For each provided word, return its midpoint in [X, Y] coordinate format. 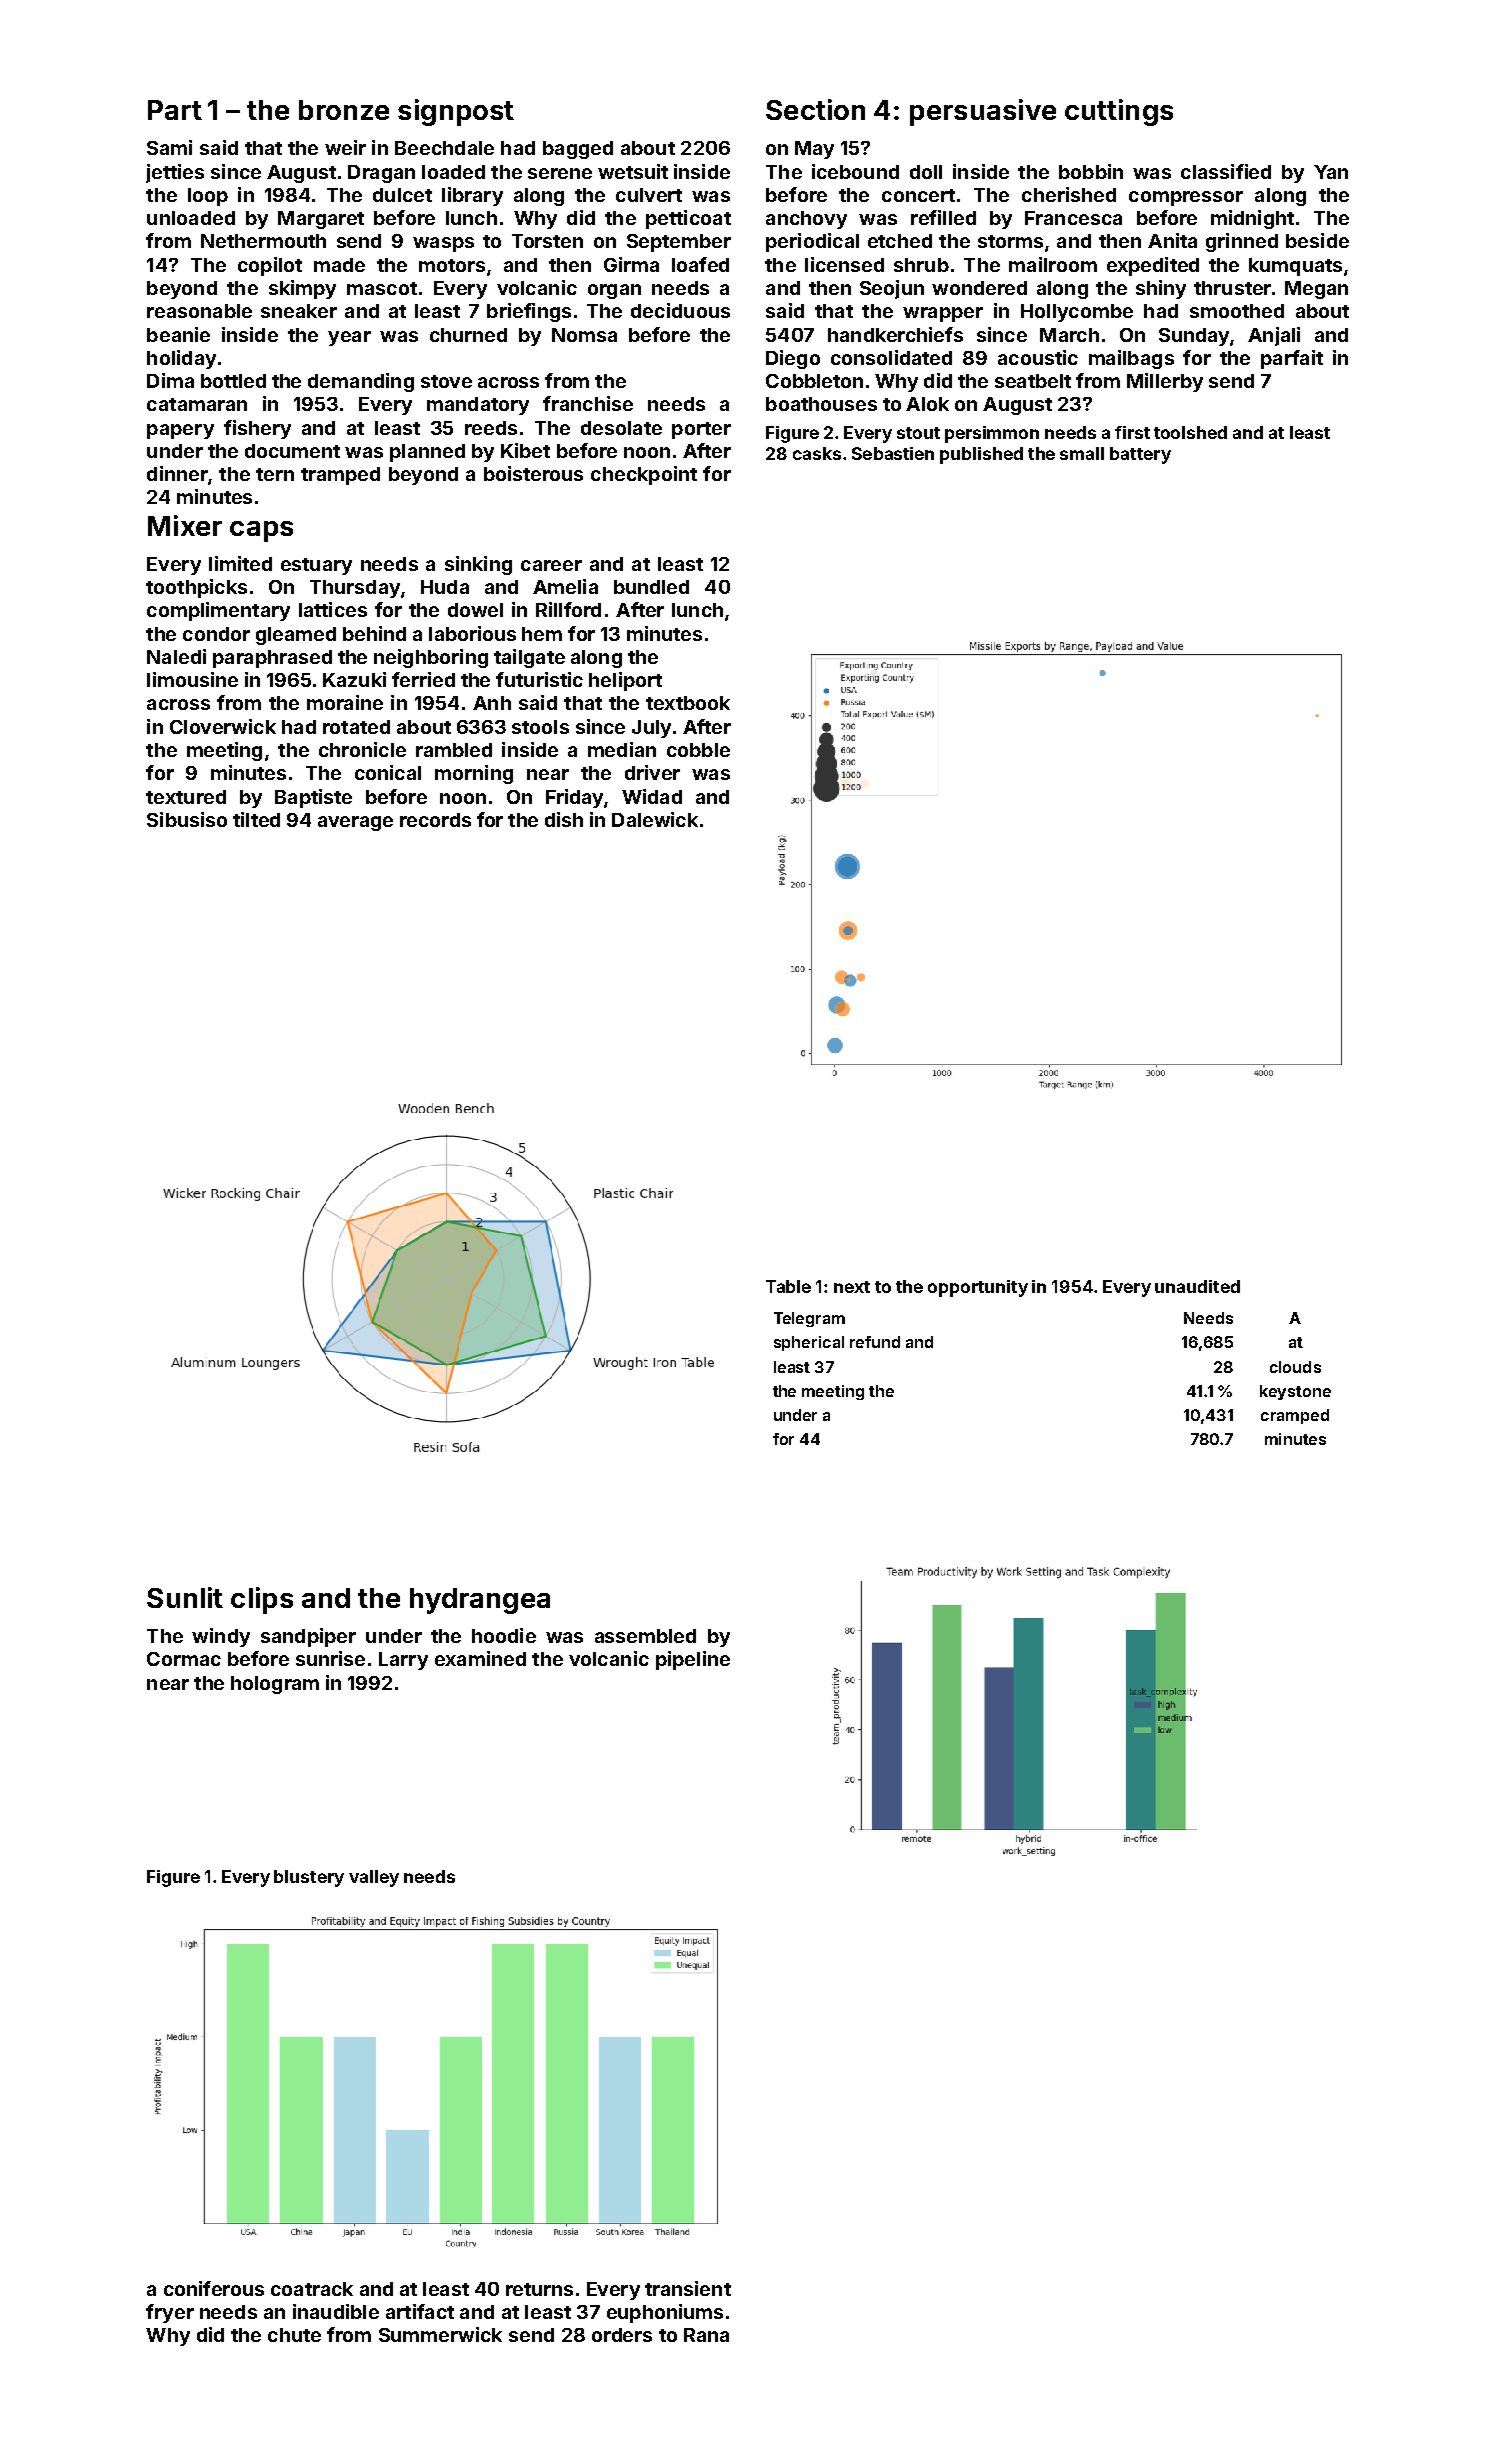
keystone [1295, 1392]
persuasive [983, 112]
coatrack [312, 2289]
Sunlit [185, 1597]
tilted [256, 819]
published [981, 455]
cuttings [1119, 112]
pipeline [693, 1660]
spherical [809, 1343]
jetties [175, 173]
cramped [1295, 1416]
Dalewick [655, 819]
